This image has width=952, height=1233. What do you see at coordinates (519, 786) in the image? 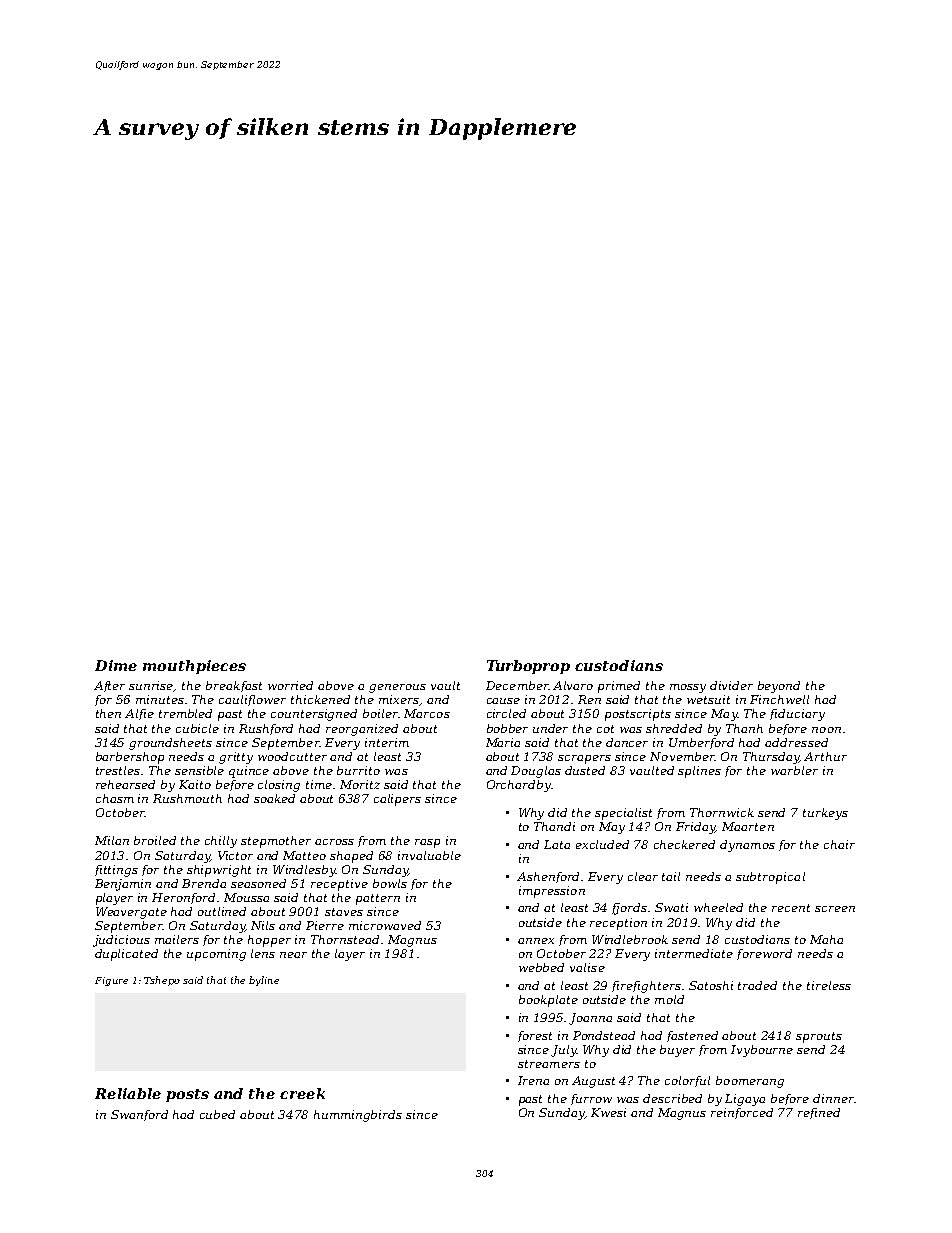
I see `Orchardby` at bounding box center [519, 786].
